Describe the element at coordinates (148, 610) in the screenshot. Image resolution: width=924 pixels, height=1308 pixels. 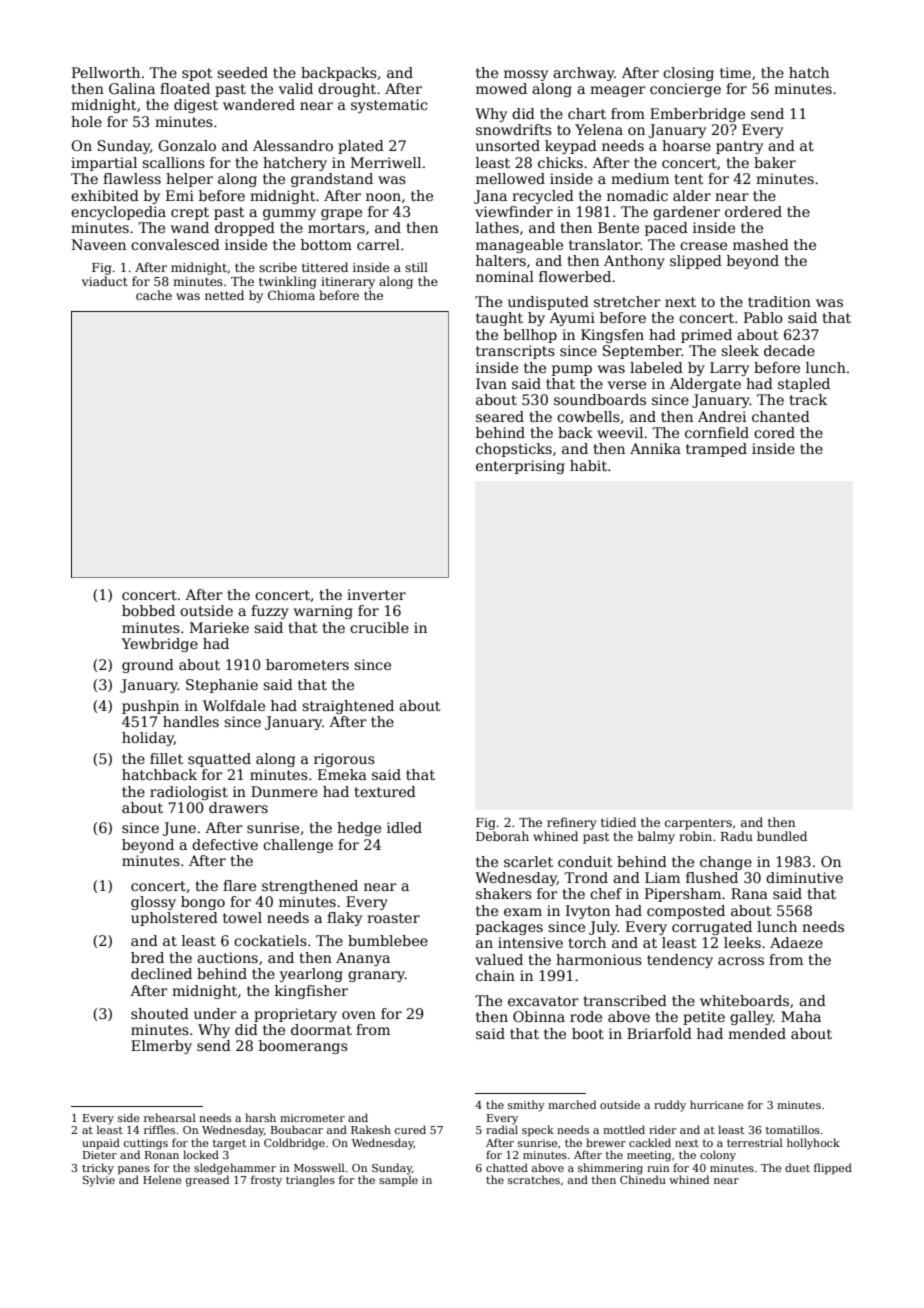
I see `bobbed` at that location.
